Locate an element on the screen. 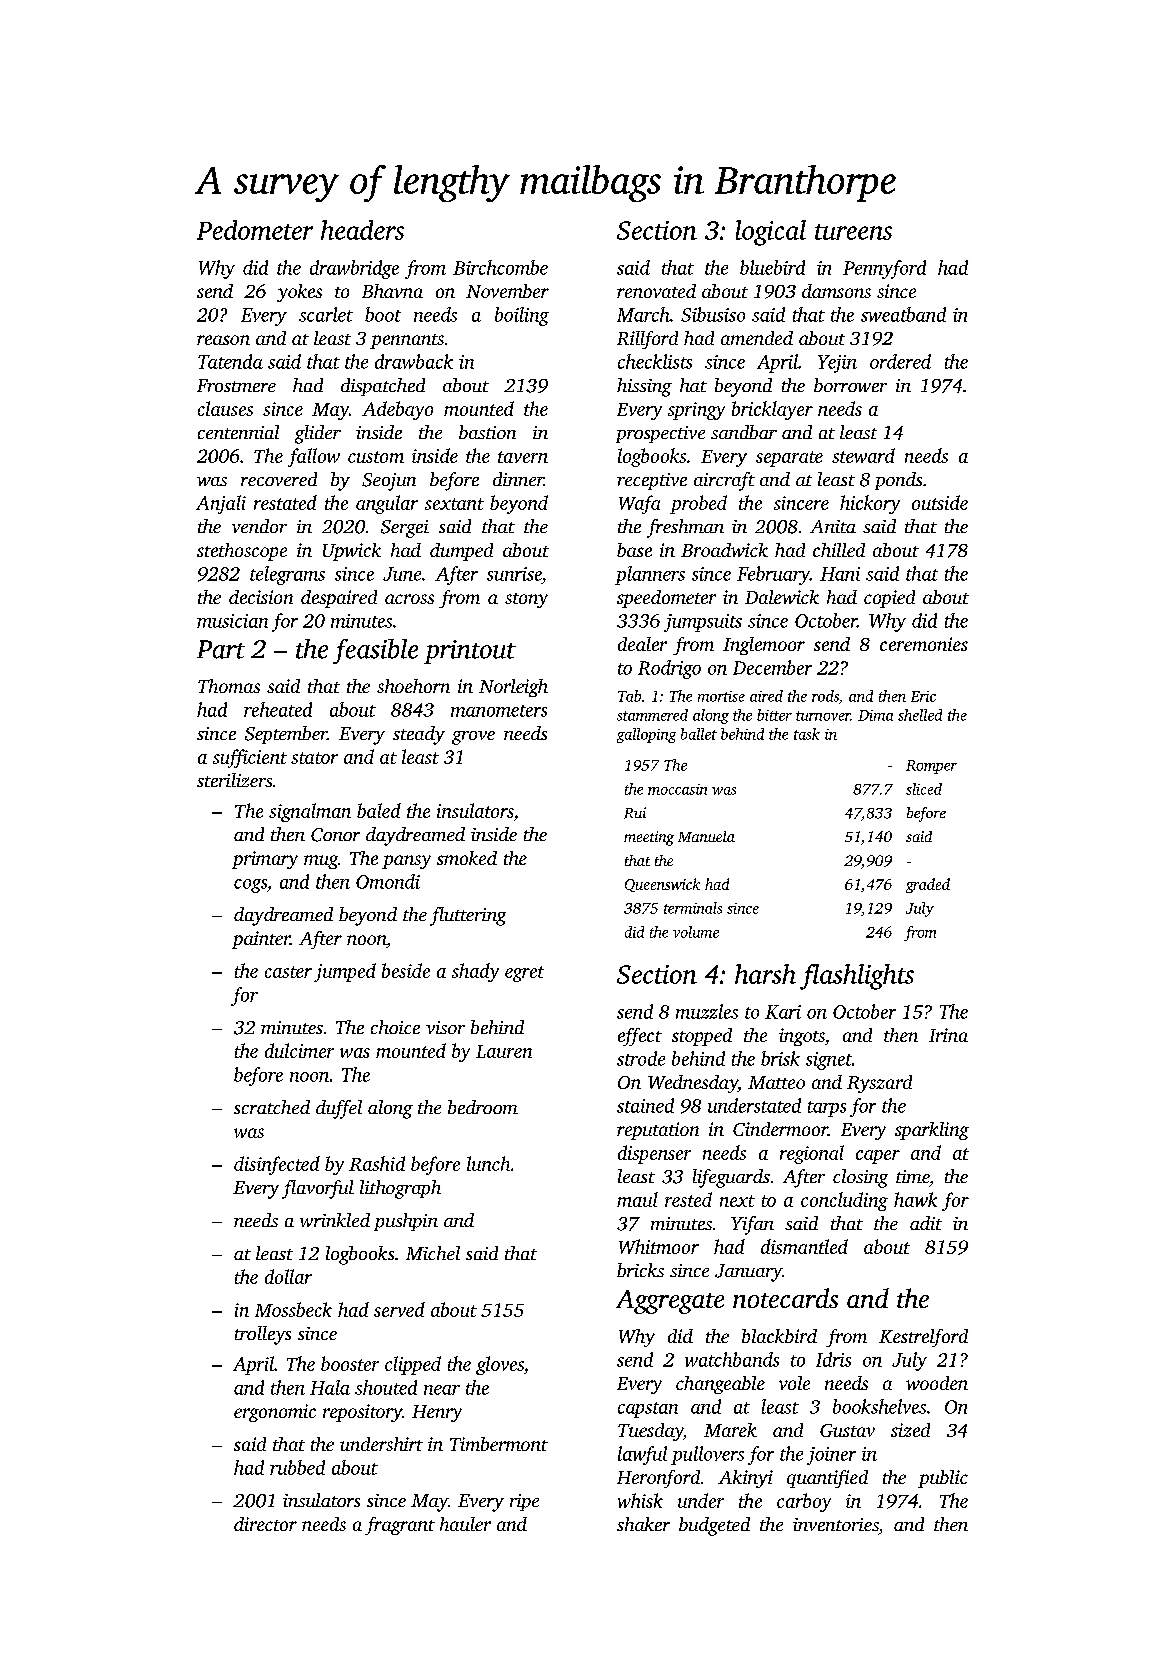  regional is located at coordinates (812, 1154).
